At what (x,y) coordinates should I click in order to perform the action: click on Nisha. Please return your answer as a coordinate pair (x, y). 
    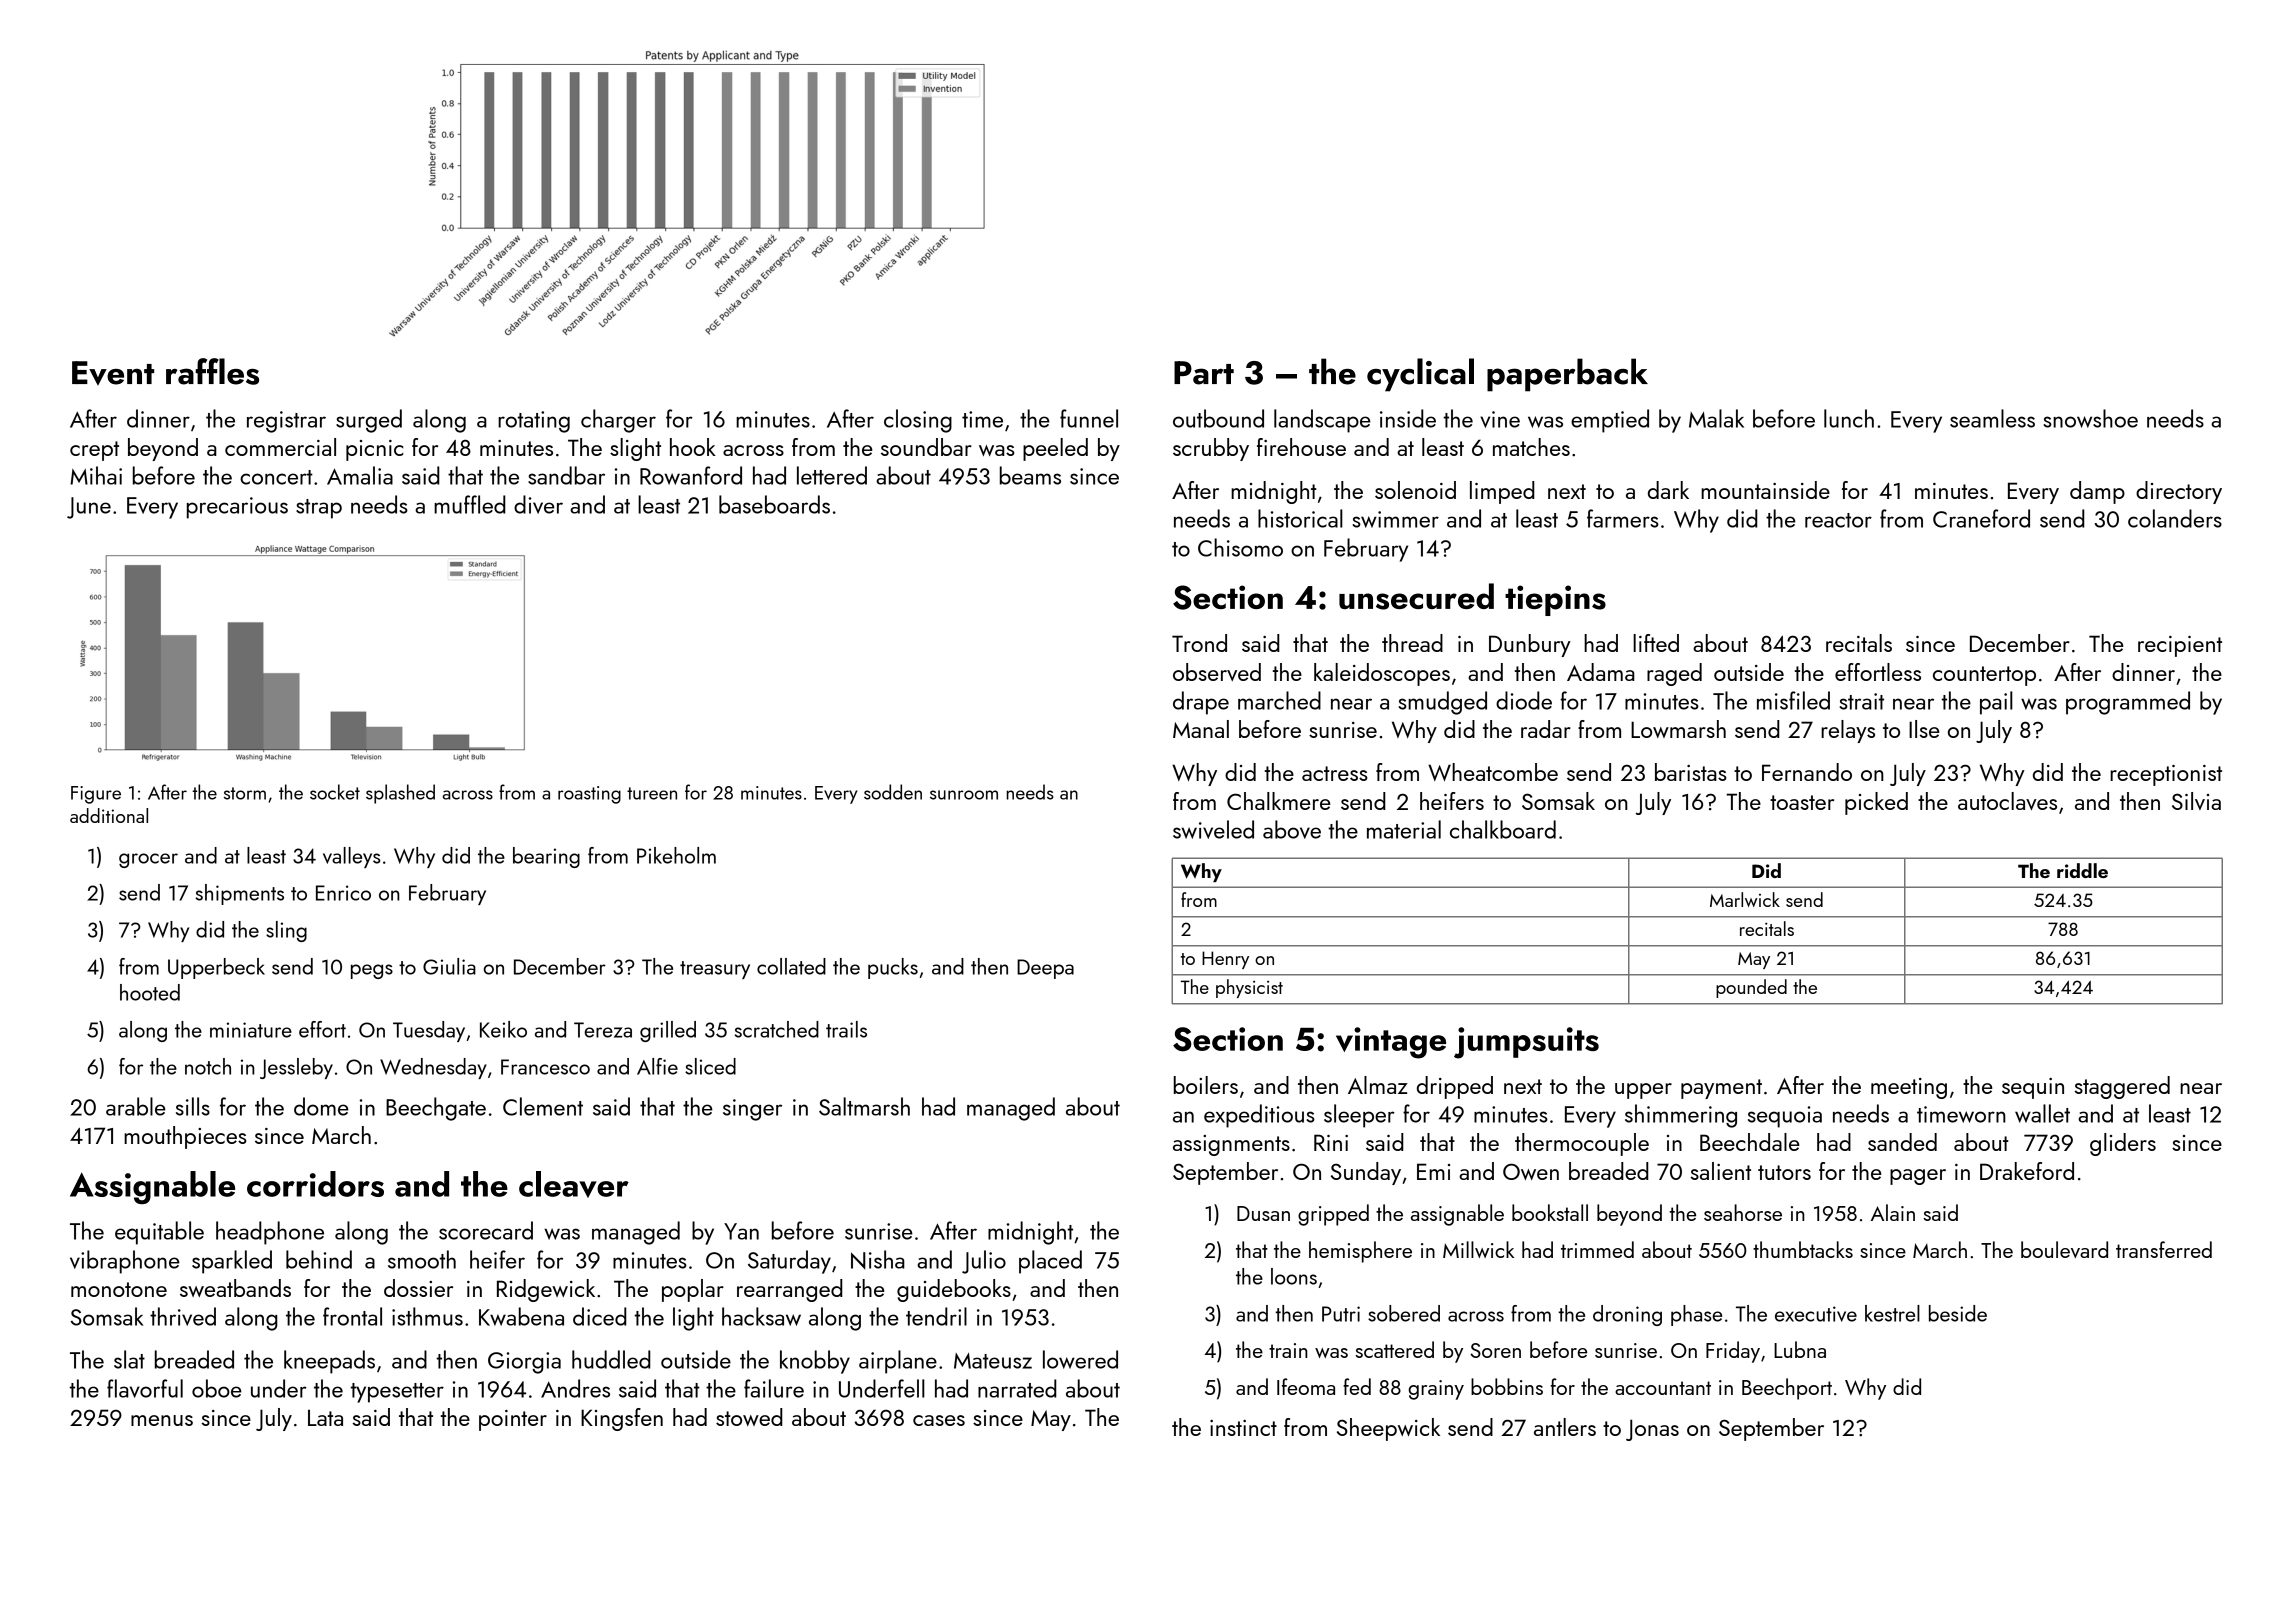
    Looking at the image, I should click on (878, 1259).
